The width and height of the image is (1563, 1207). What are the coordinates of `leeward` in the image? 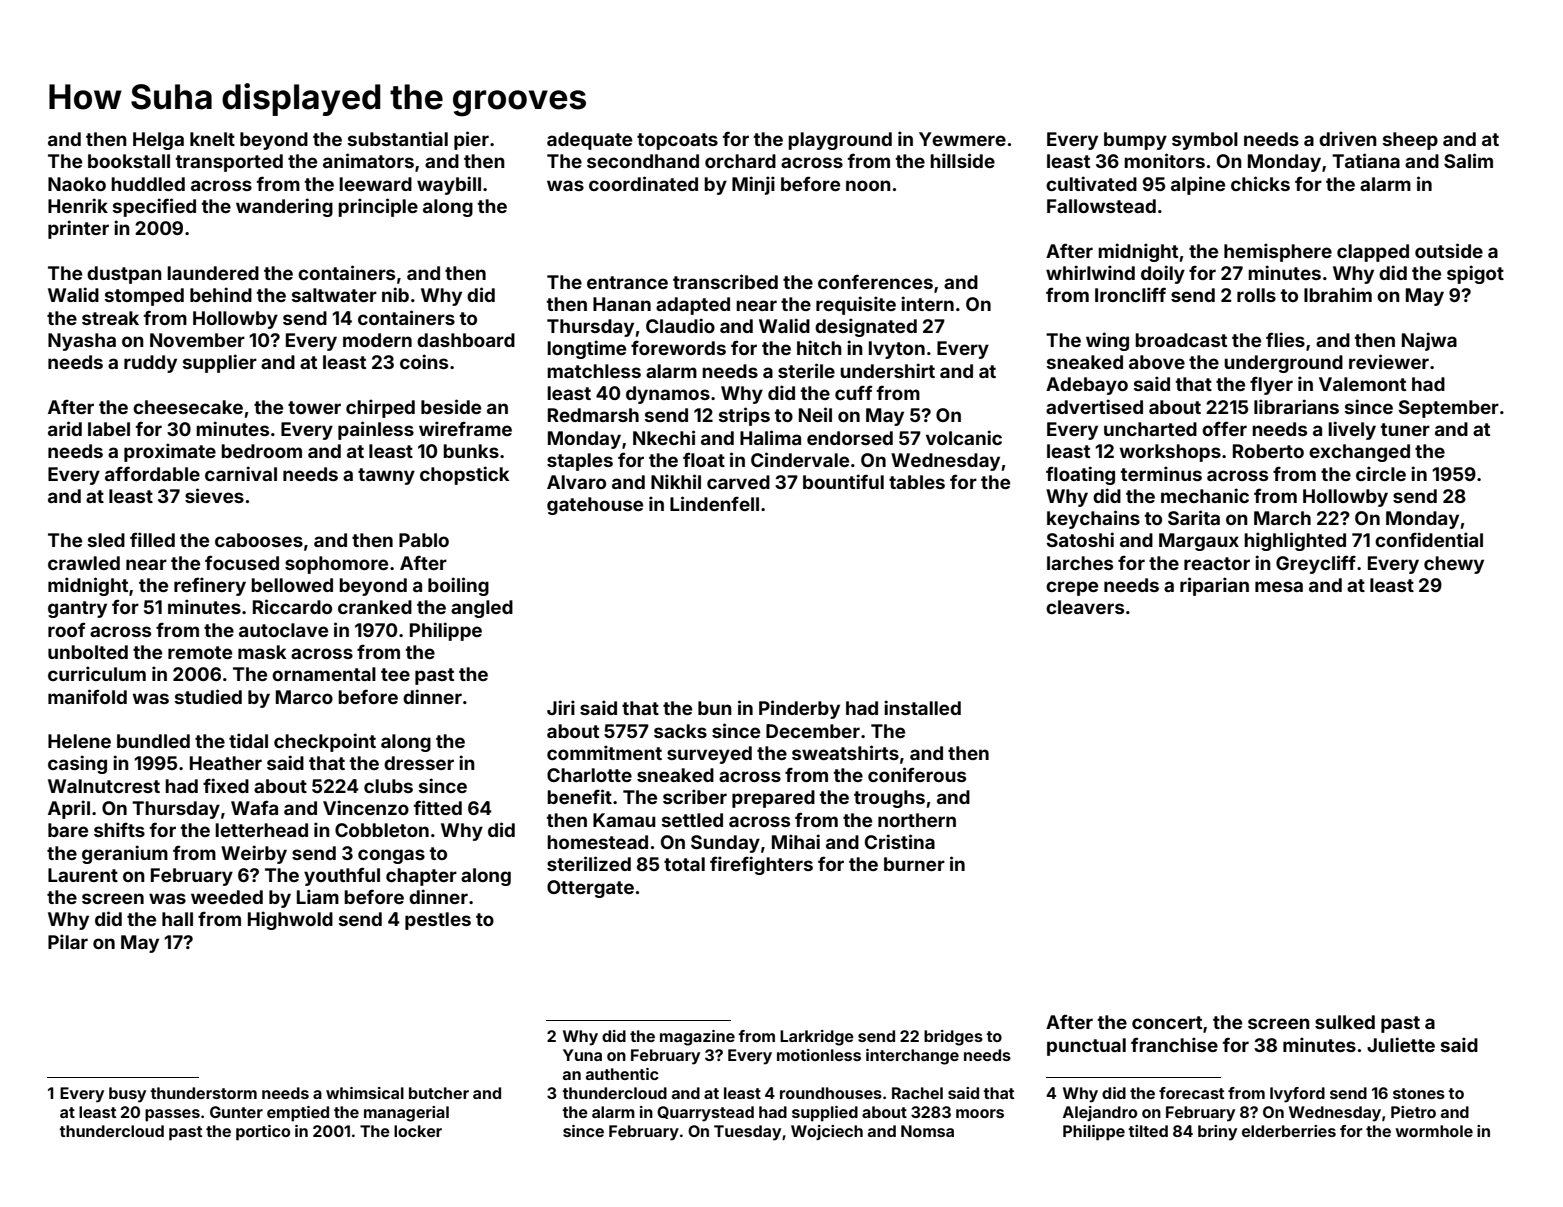 It's located at (375, 184).
